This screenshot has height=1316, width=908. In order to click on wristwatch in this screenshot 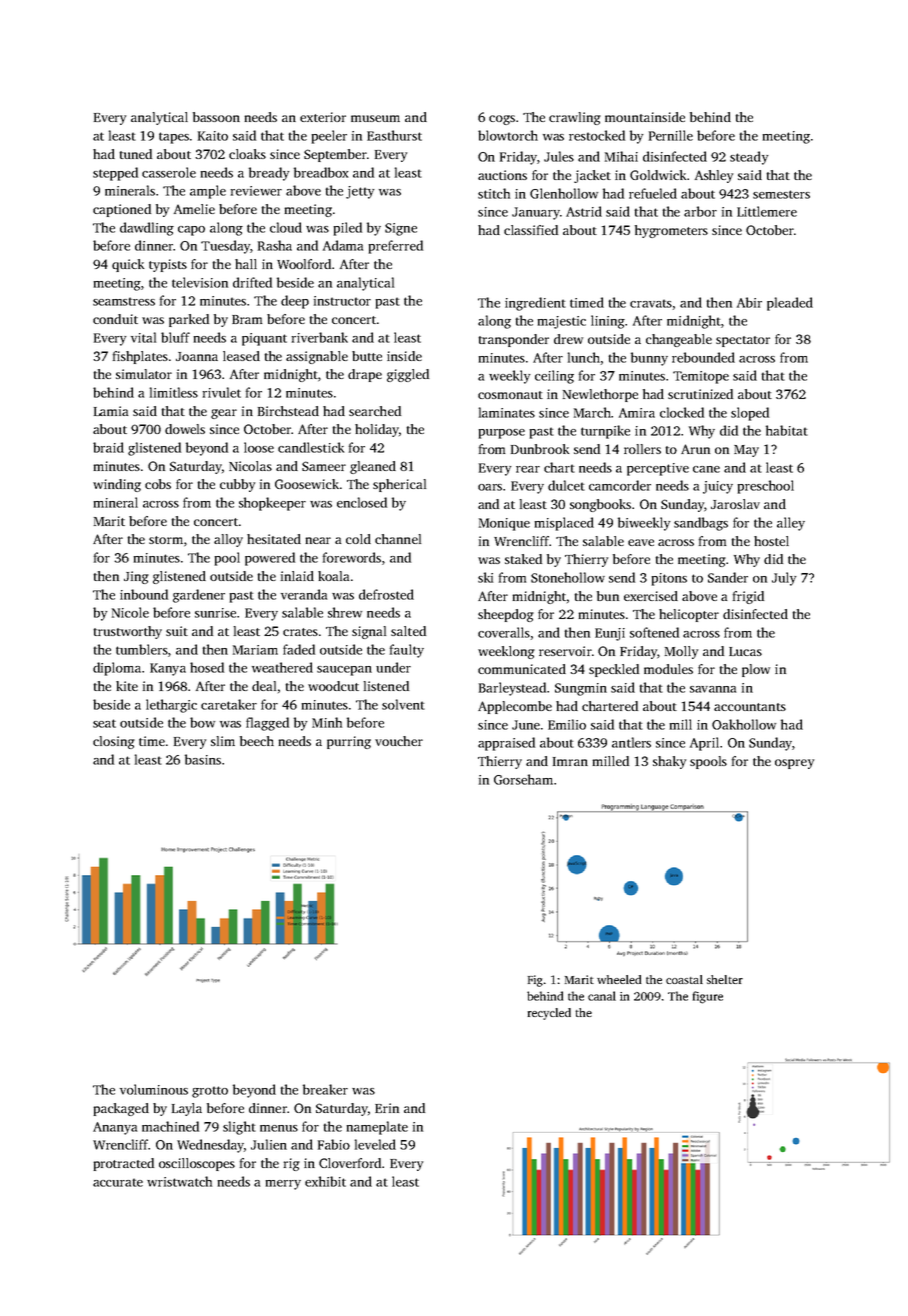, I will do `click(179, 1181)`.
